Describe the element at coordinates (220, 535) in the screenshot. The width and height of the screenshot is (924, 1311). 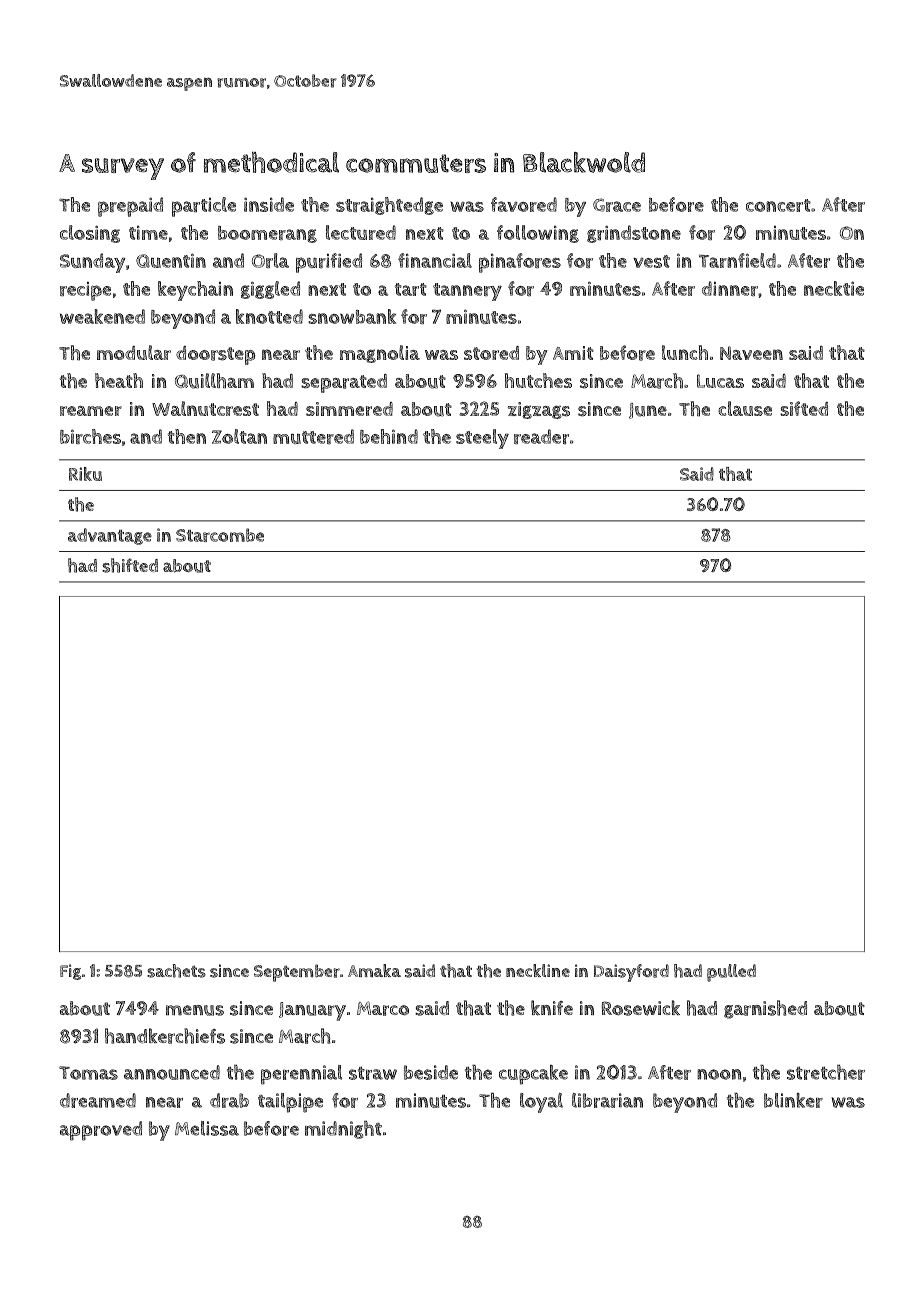
I see `Starcombe` at that location.
